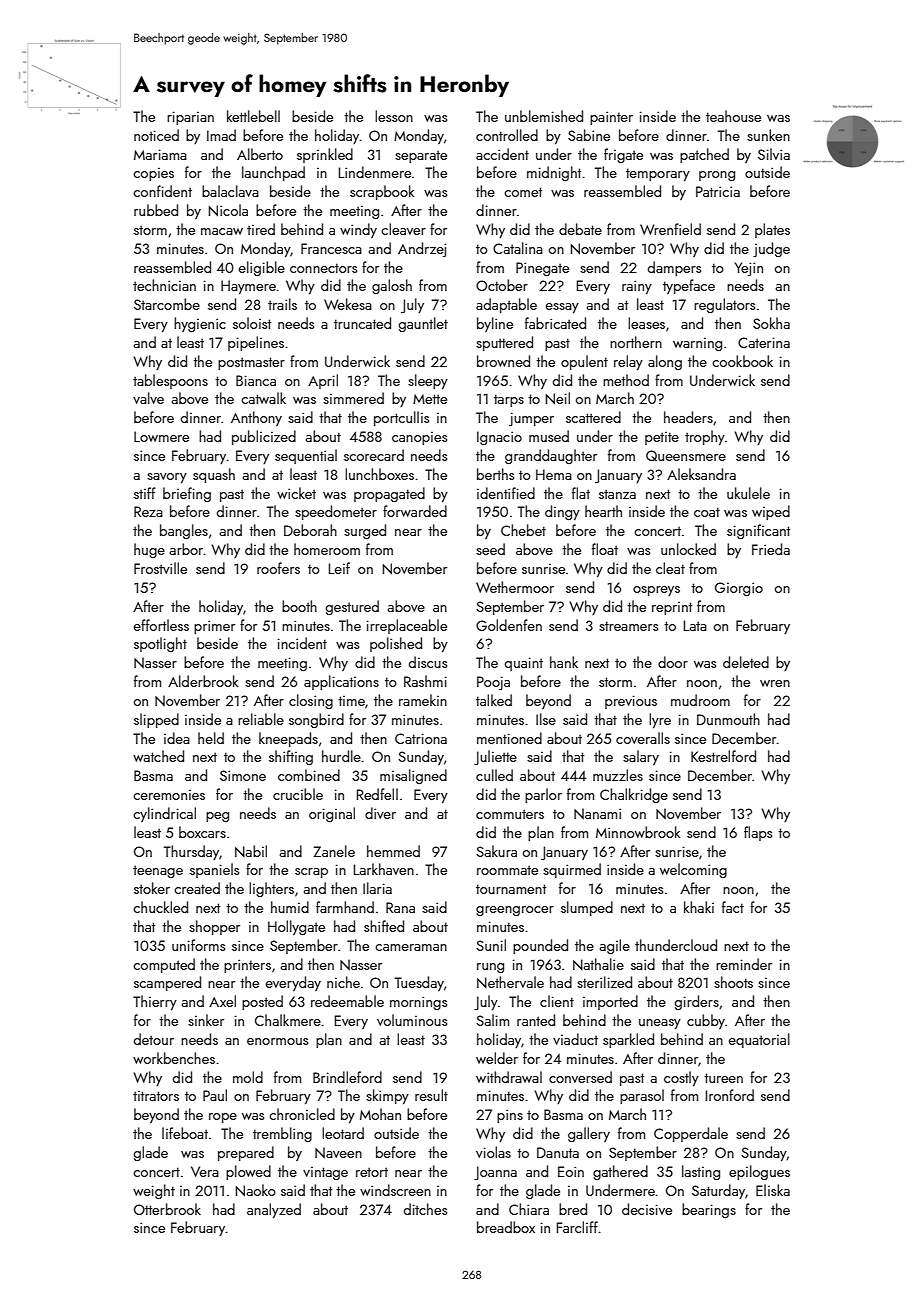  I want to click on Nethervale, so click(510, 982).
